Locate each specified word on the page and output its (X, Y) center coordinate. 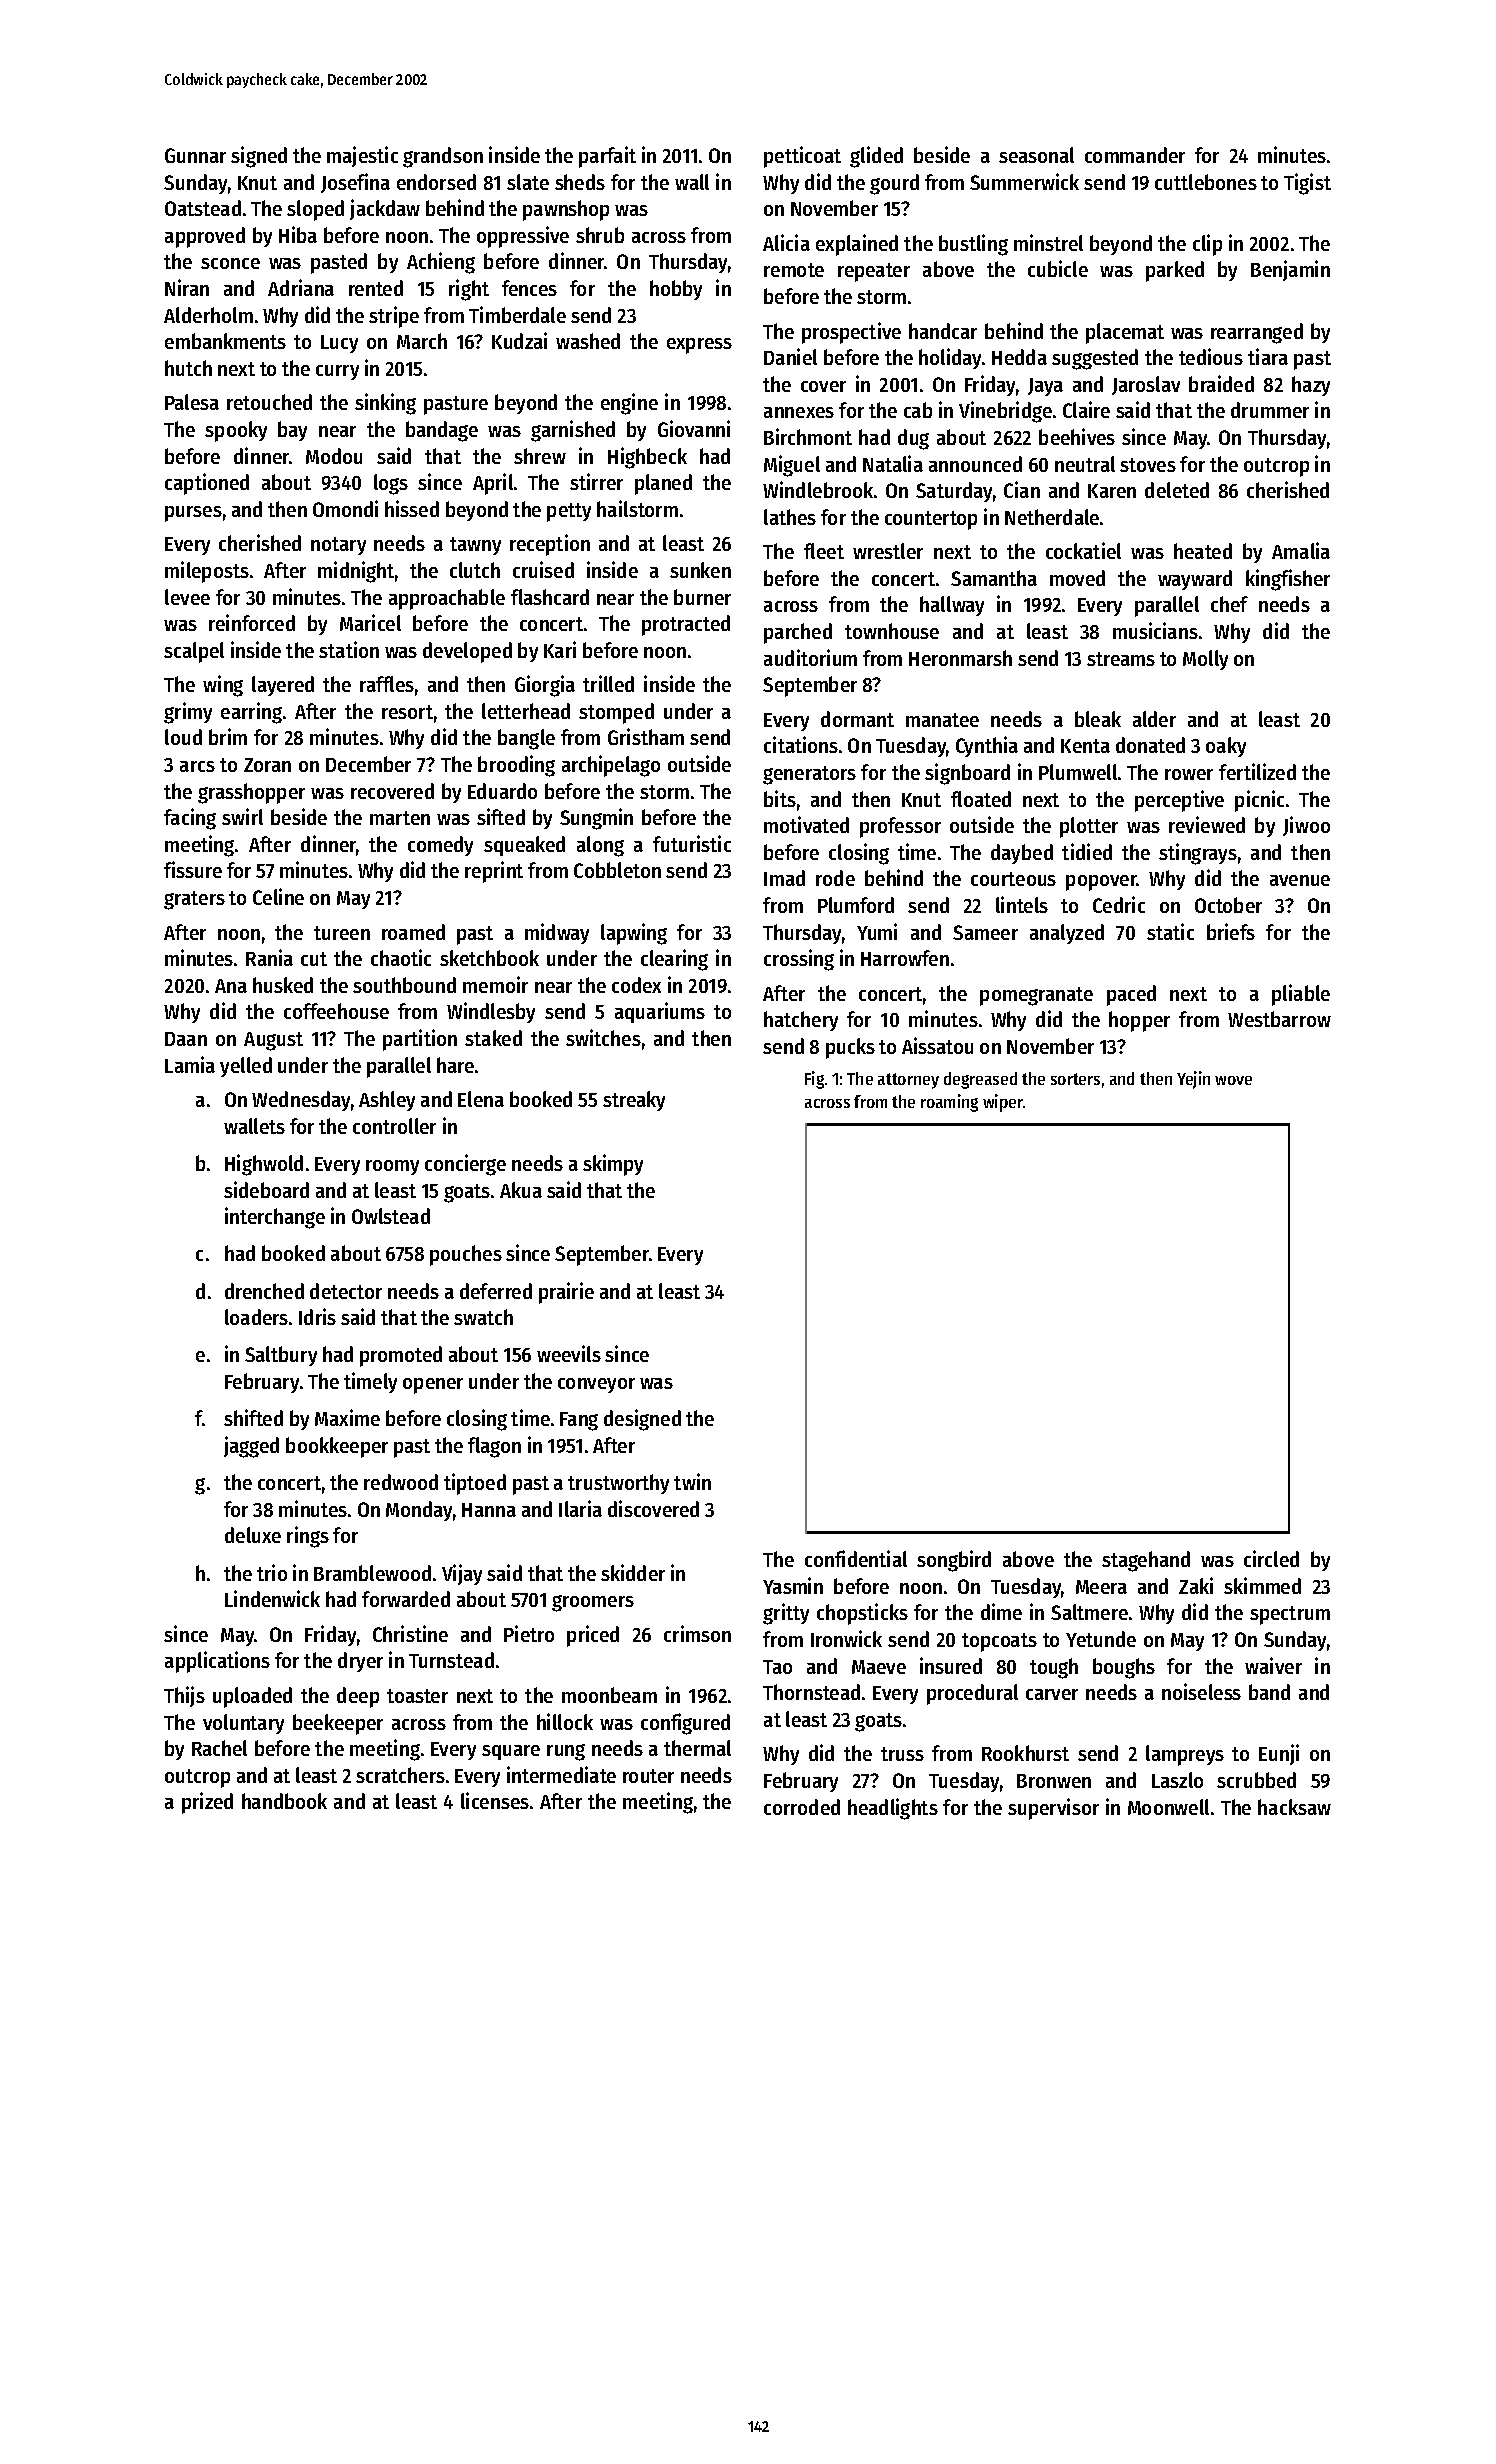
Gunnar (195, 155)
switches (603, 1037)
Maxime (347, 1417)
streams (1121, 659)
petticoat (802, 157)
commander (1135, 155)
